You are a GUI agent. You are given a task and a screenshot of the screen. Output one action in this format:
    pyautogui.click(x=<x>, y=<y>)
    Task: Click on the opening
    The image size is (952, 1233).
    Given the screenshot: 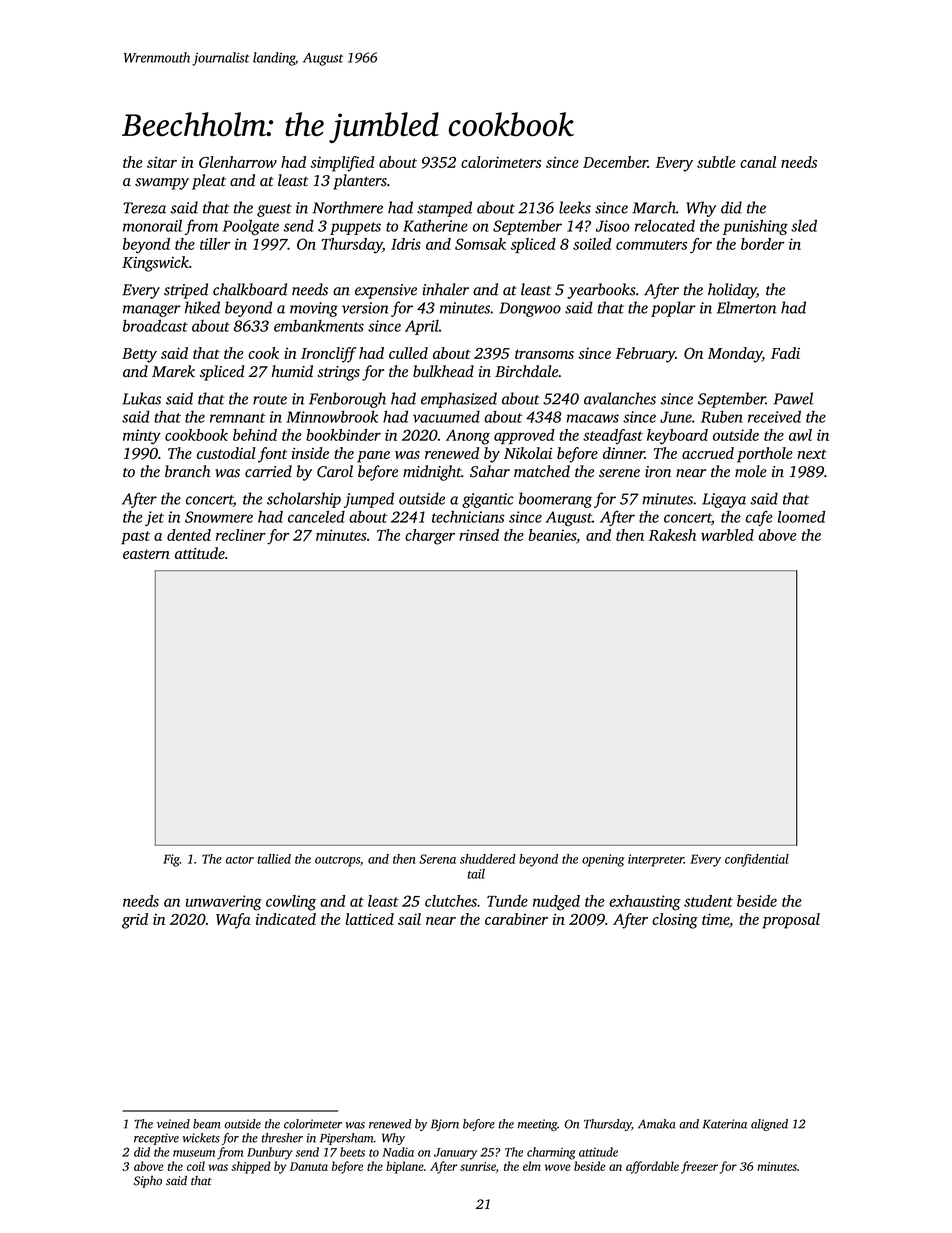 What is the action you would take?
    pyautogui.click(x=603, y=860)
